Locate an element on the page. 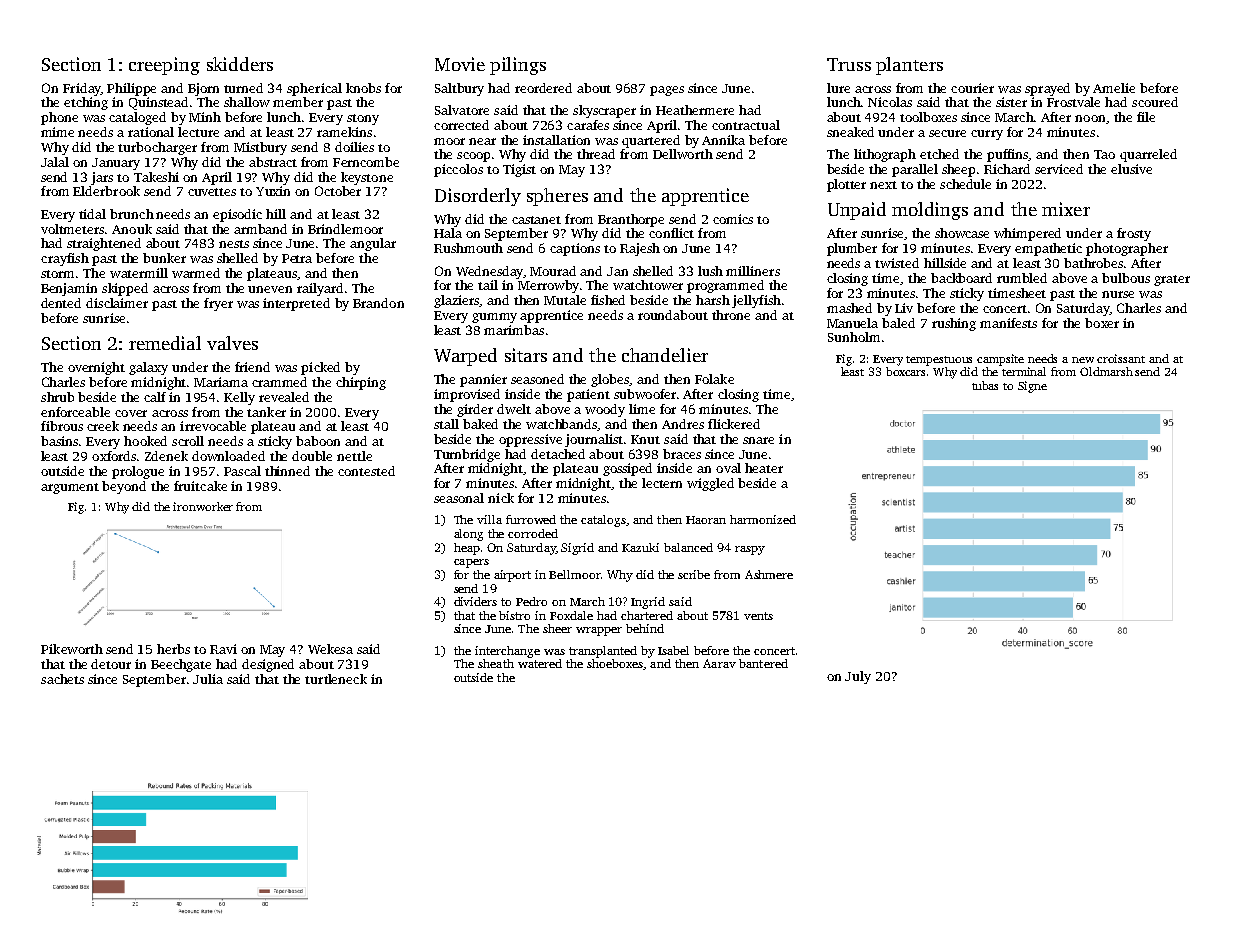  Wekesa is located at coordinates (330, 649).
